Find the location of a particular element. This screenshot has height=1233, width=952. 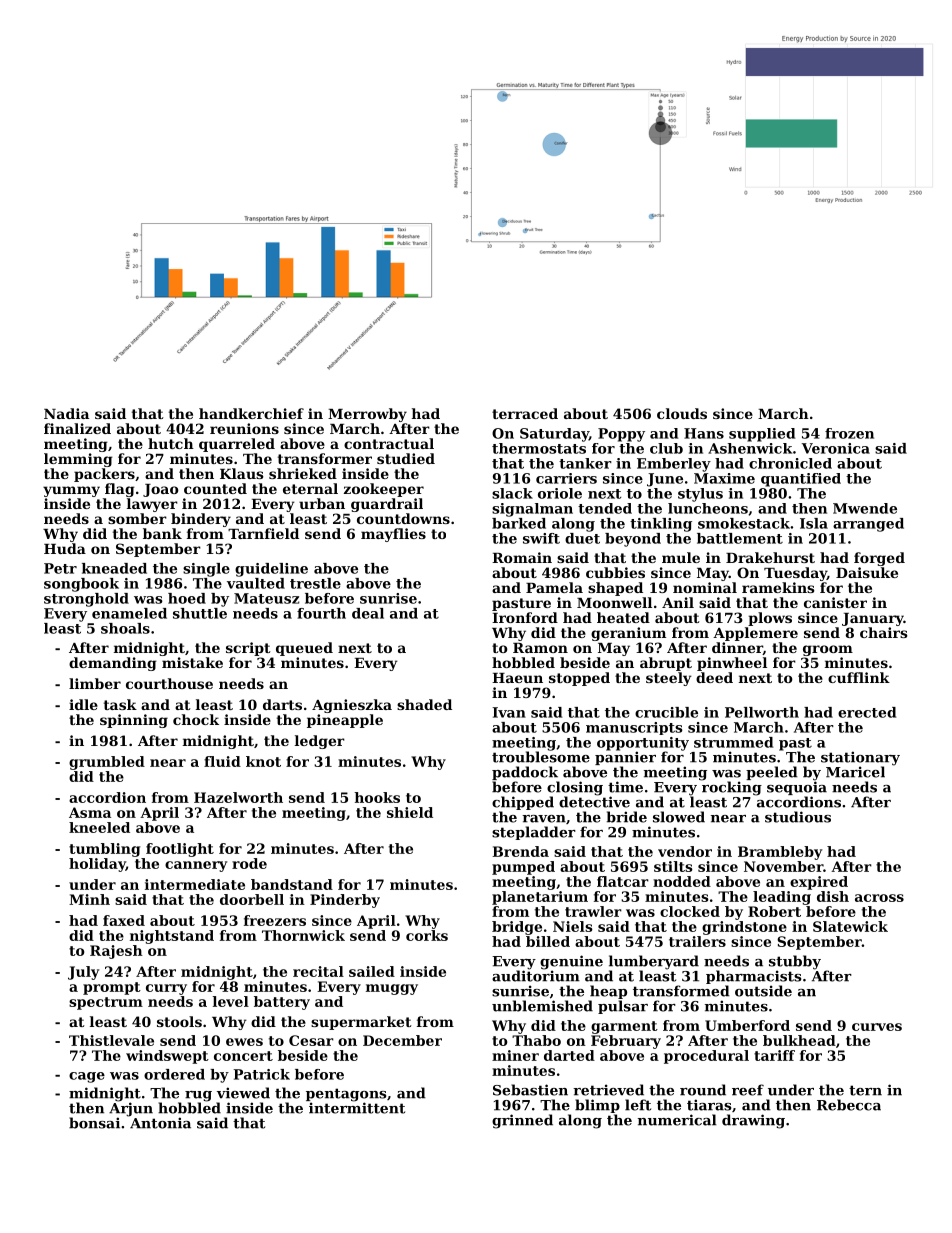

stationary is located at coordinates (860, 758).
